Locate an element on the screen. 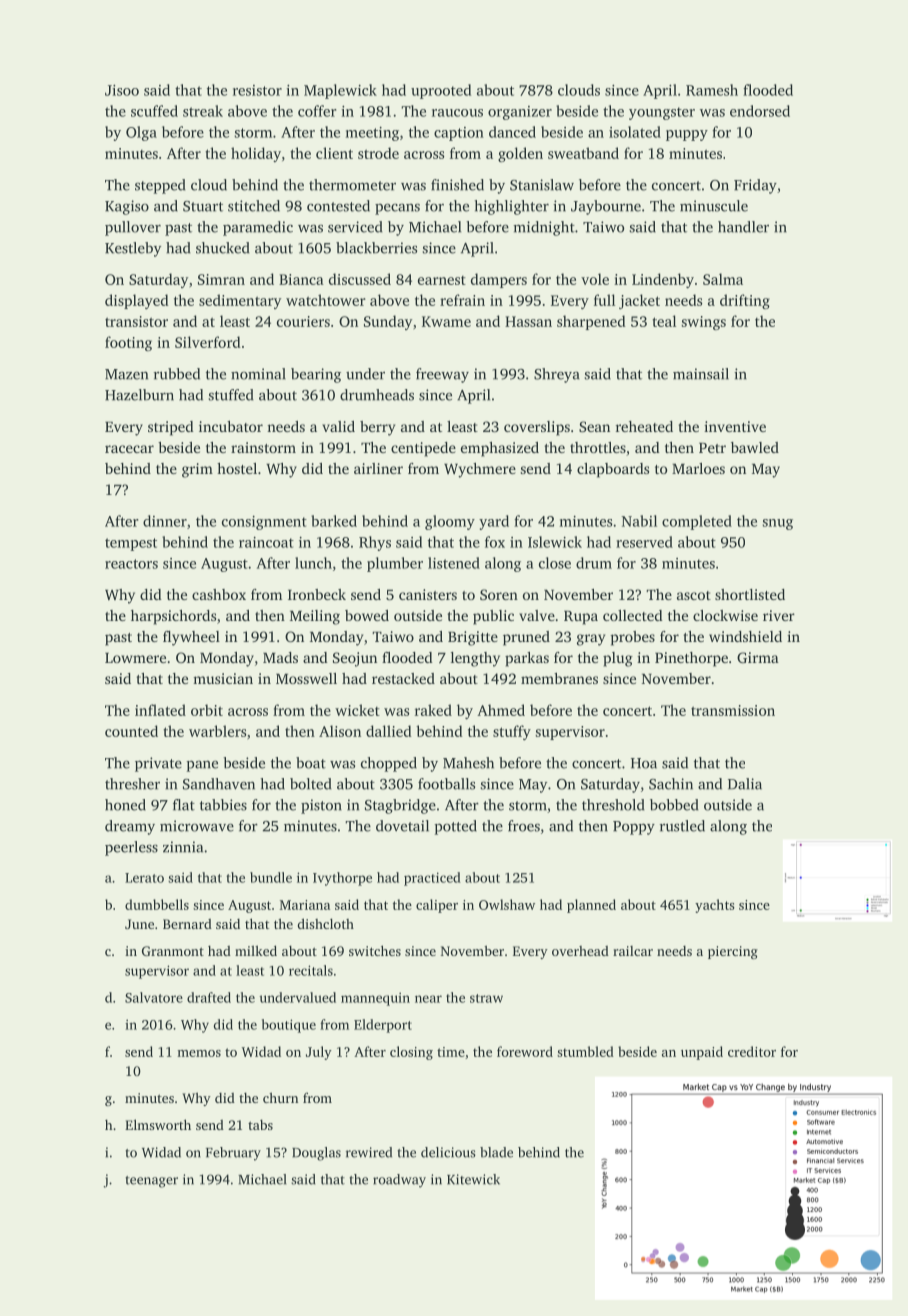 The width and height of the screenshot is (908, 1316). teenager is located at coordinates (151, 1182).
